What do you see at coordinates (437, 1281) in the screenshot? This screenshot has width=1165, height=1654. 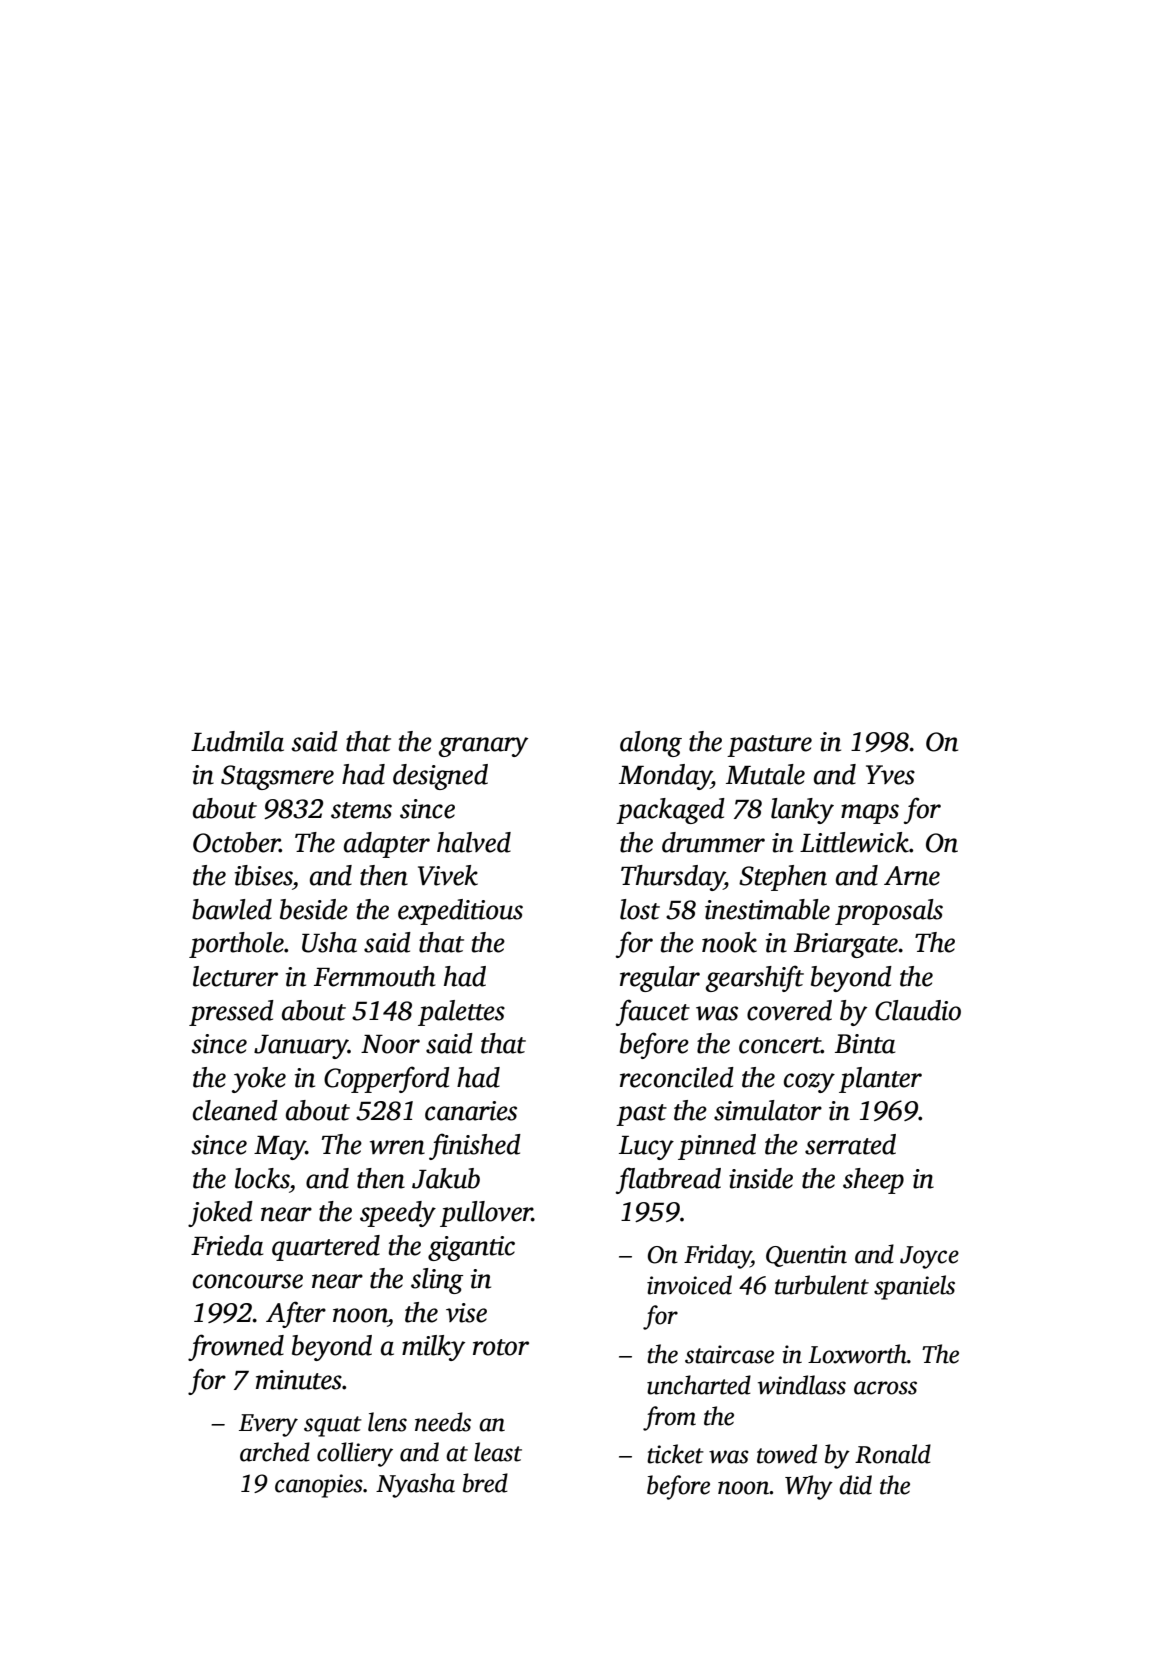 I see `sling` at bounding box center [437, 1281].
